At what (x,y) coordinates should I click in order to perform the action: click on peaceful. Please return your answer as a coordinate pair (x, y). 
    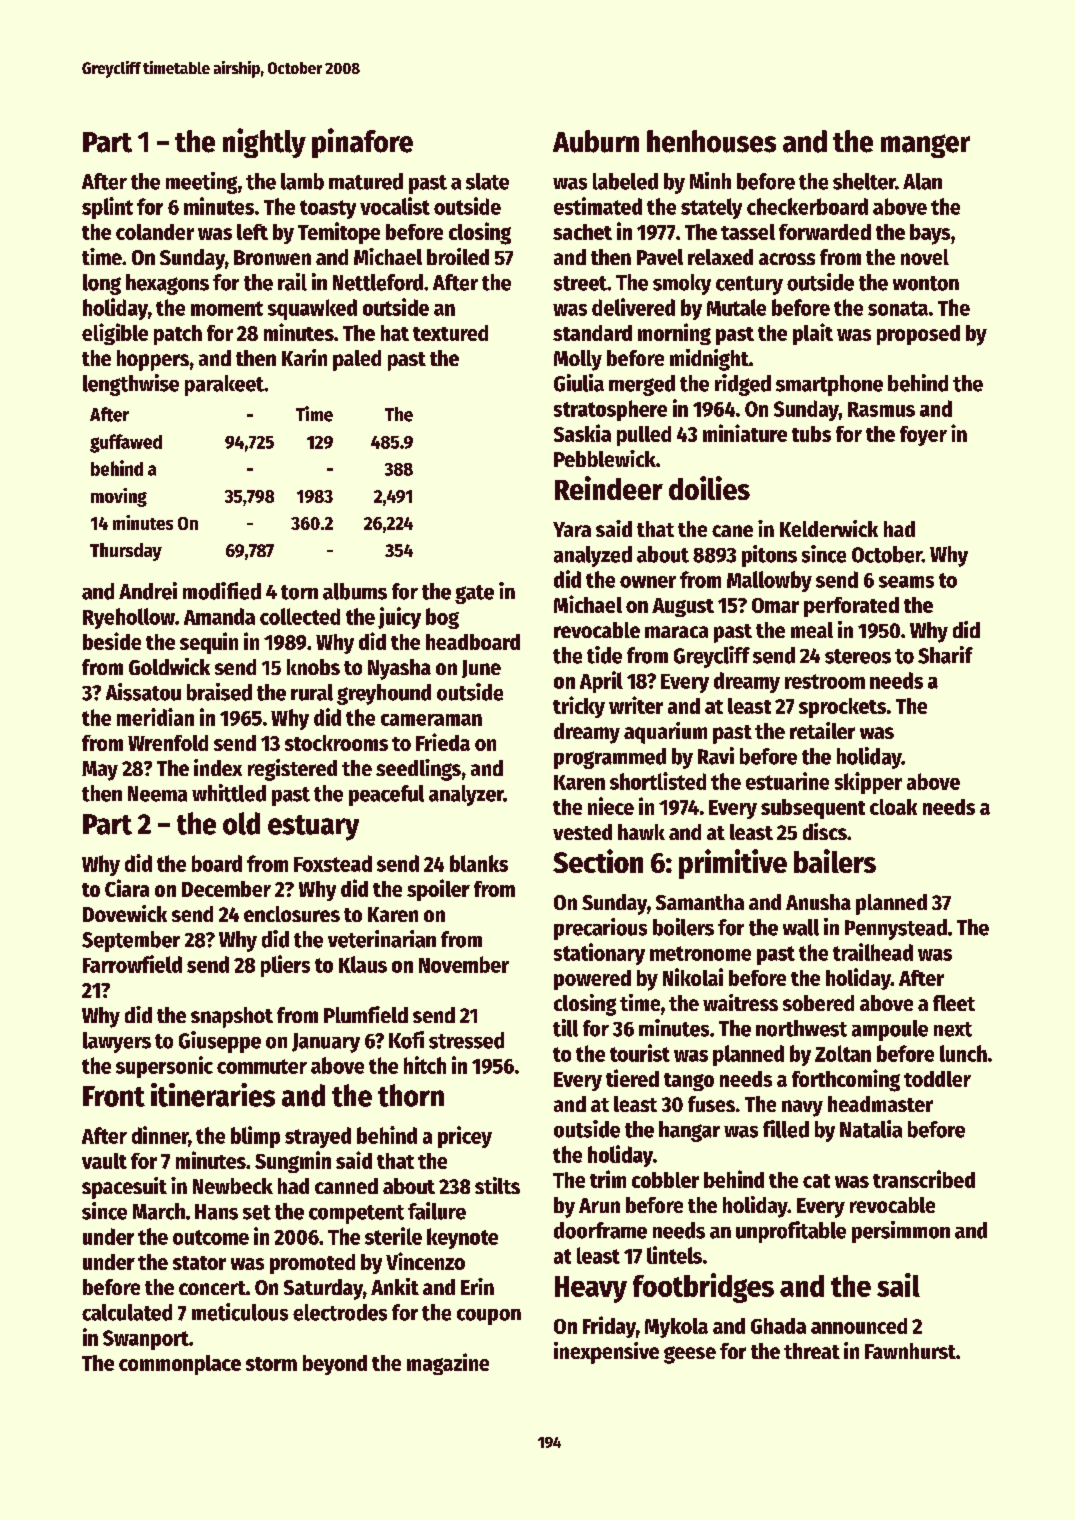
    Looking at the image, I should click on (386, 795).
